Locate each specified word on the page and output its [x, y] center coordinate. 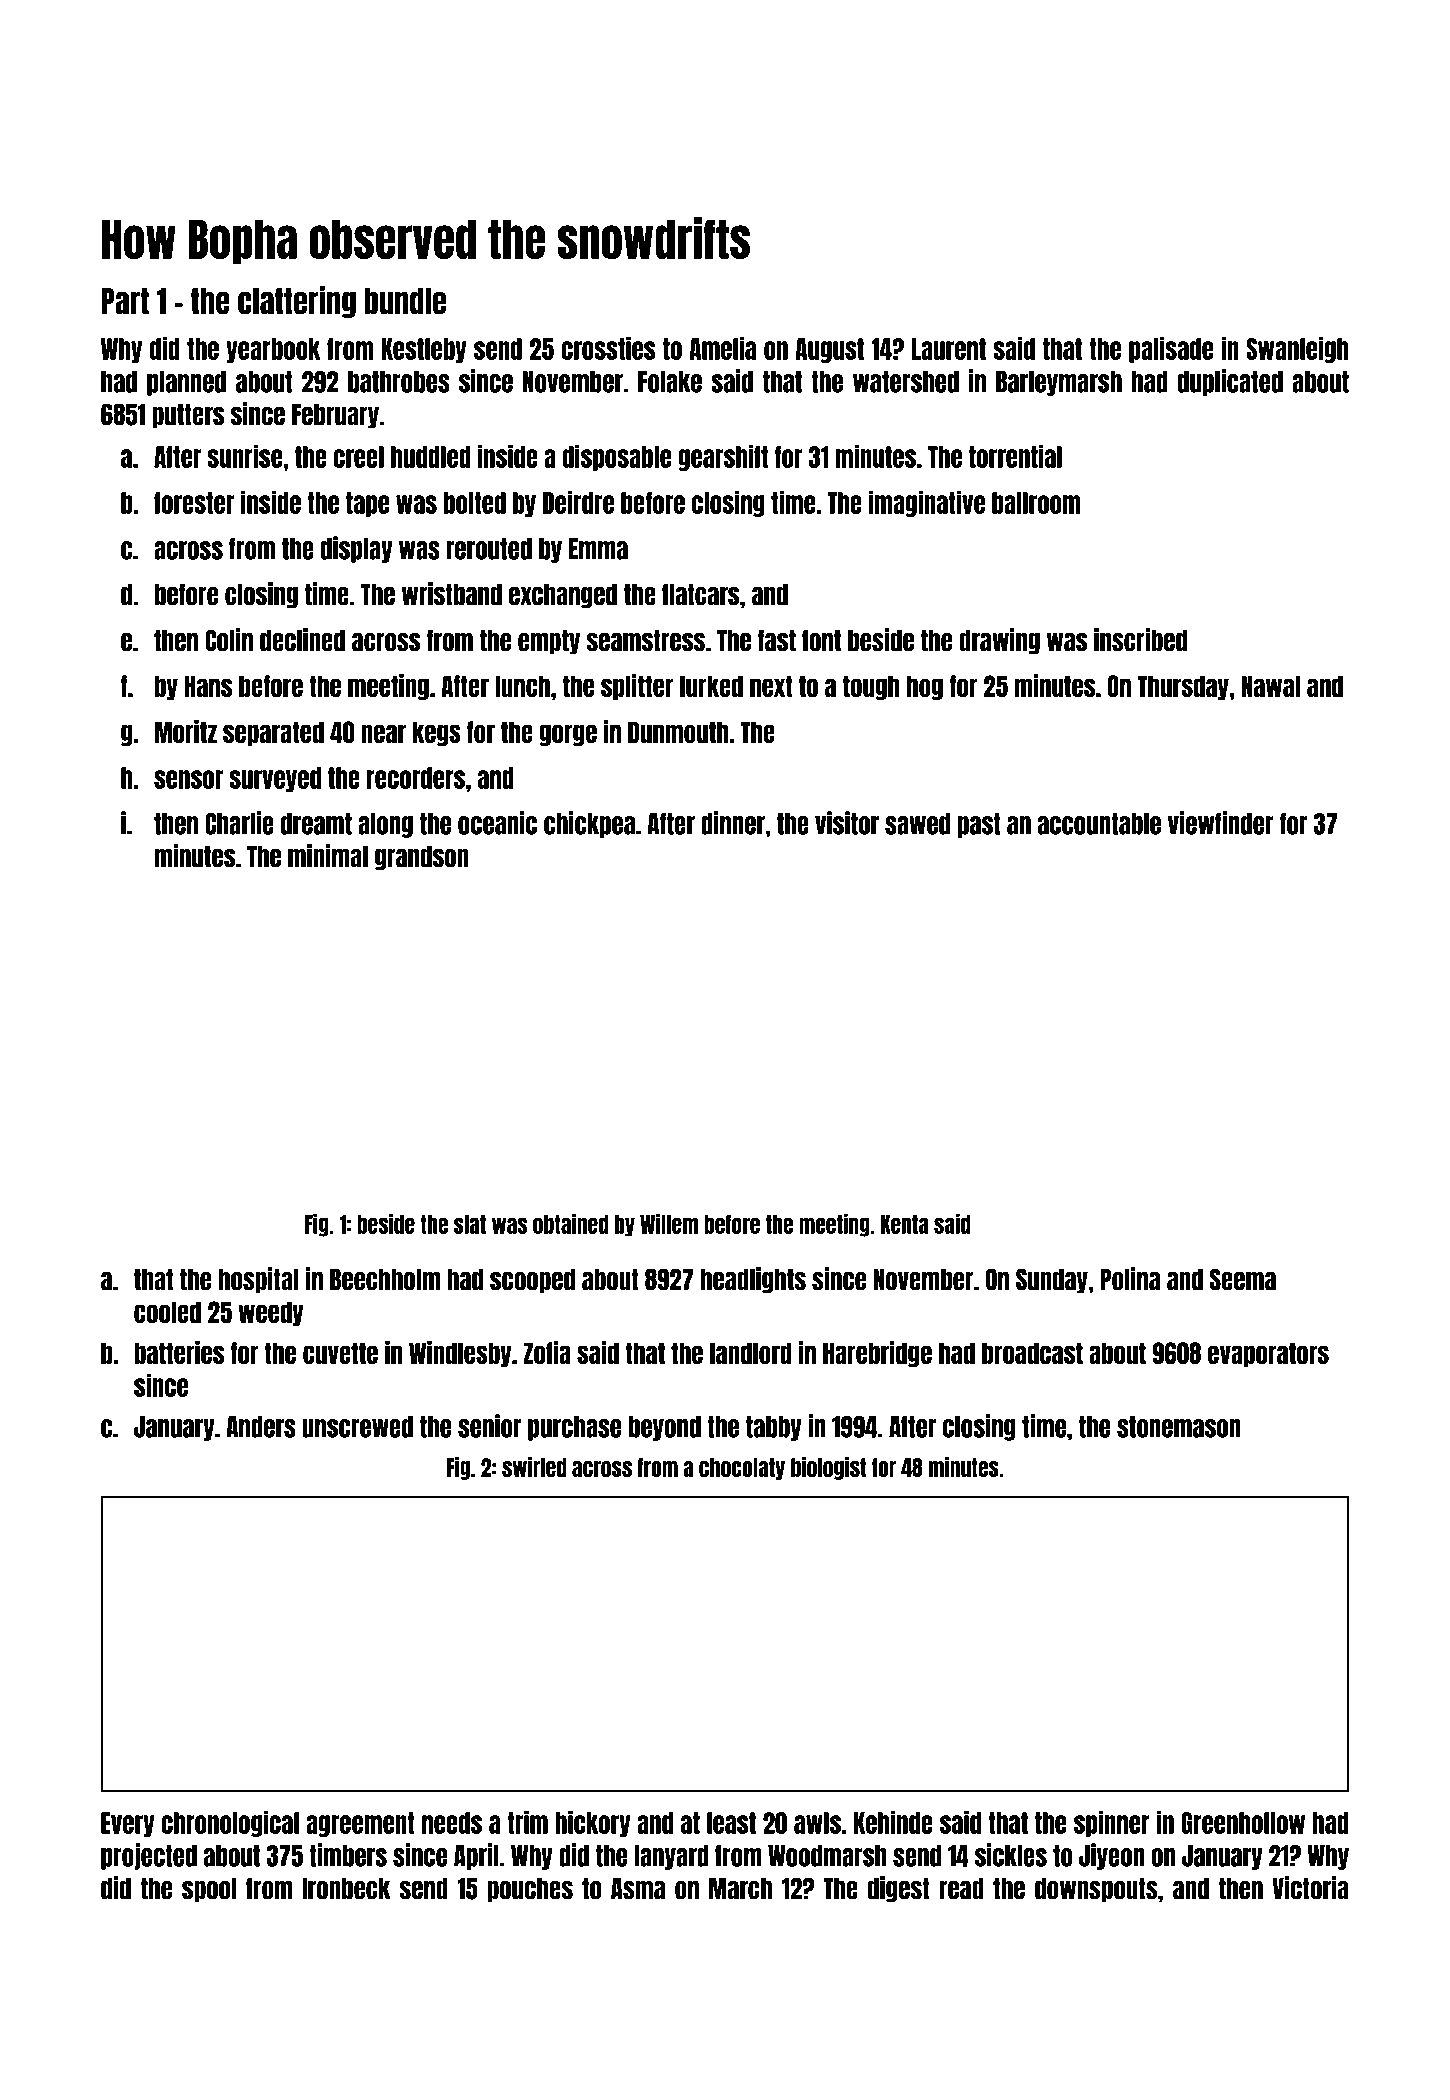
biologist [828, 1468]
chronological [230, 1823]
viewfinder [1221, 823]
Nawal [1270, 686]
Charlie [239, 823]
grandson [422, 858]
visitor [847, 823]
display [357, 549]
